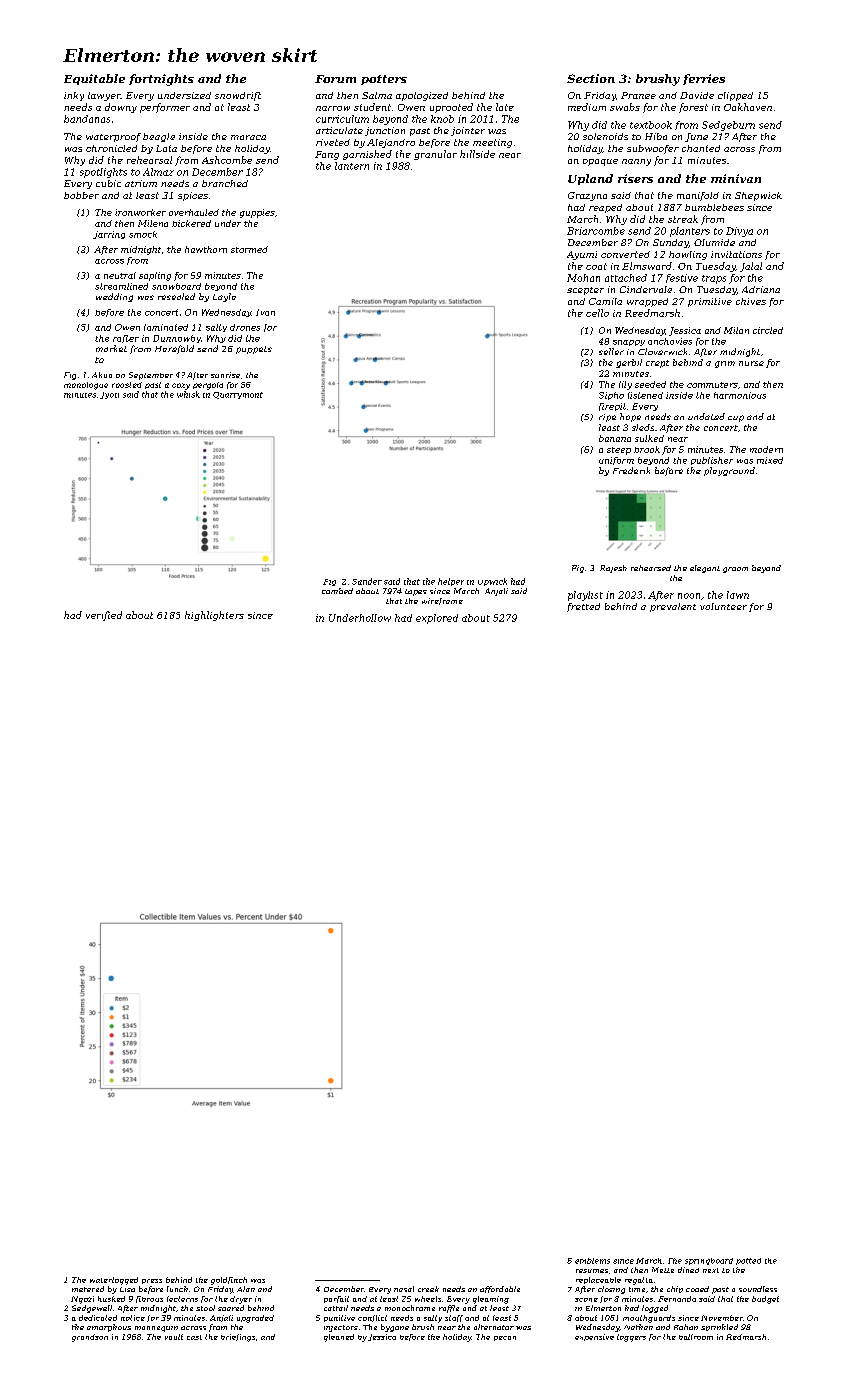 The height and width of the document is (1400, 849). What do you see at coordinates (670, 341) in the document?
I see `anchovies` at bounding box center [670, 341].
